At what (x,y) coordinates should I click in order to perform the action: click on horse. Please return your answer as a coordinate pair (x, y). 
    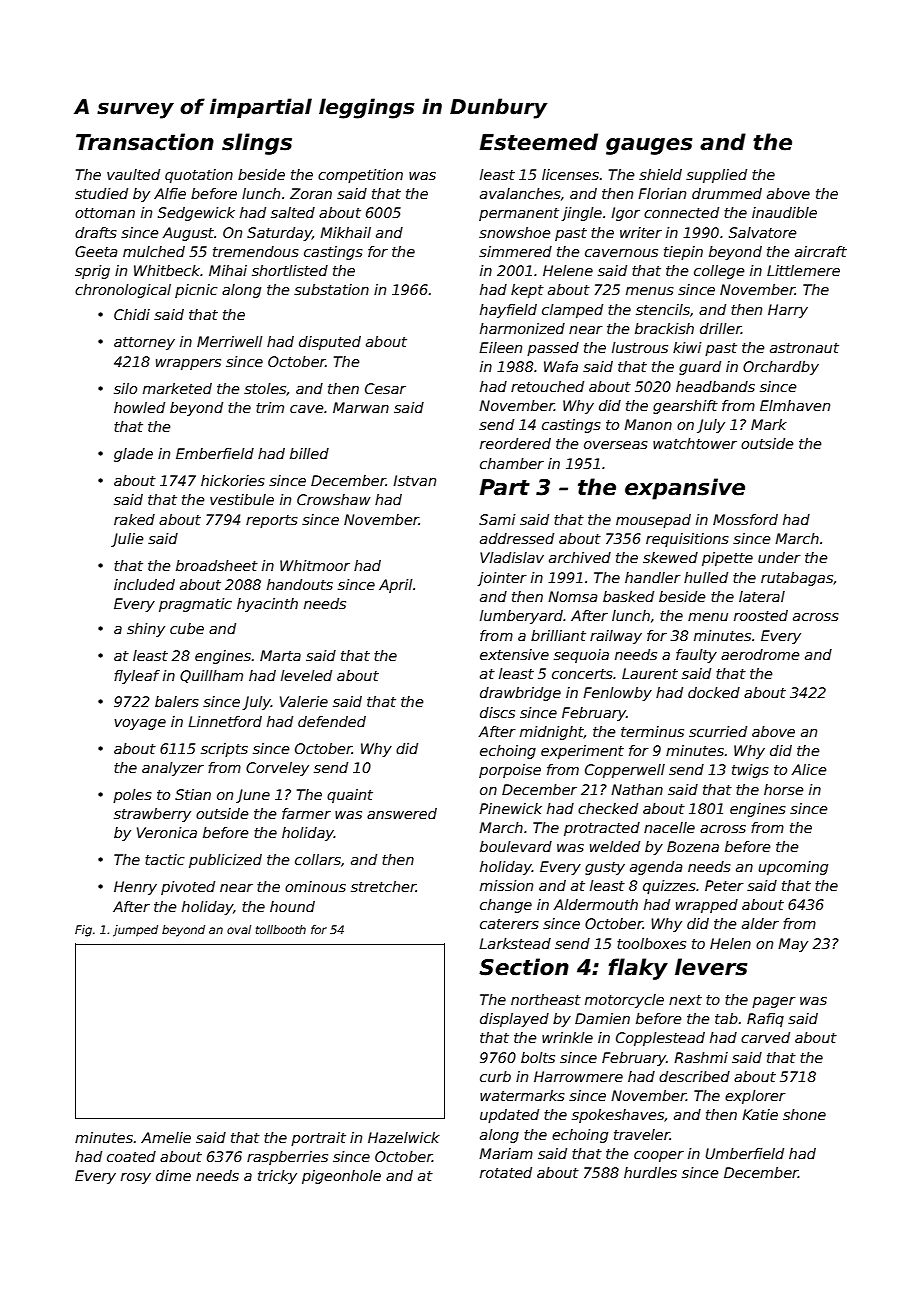
    Looking at the image, I should click on (783, 789).
